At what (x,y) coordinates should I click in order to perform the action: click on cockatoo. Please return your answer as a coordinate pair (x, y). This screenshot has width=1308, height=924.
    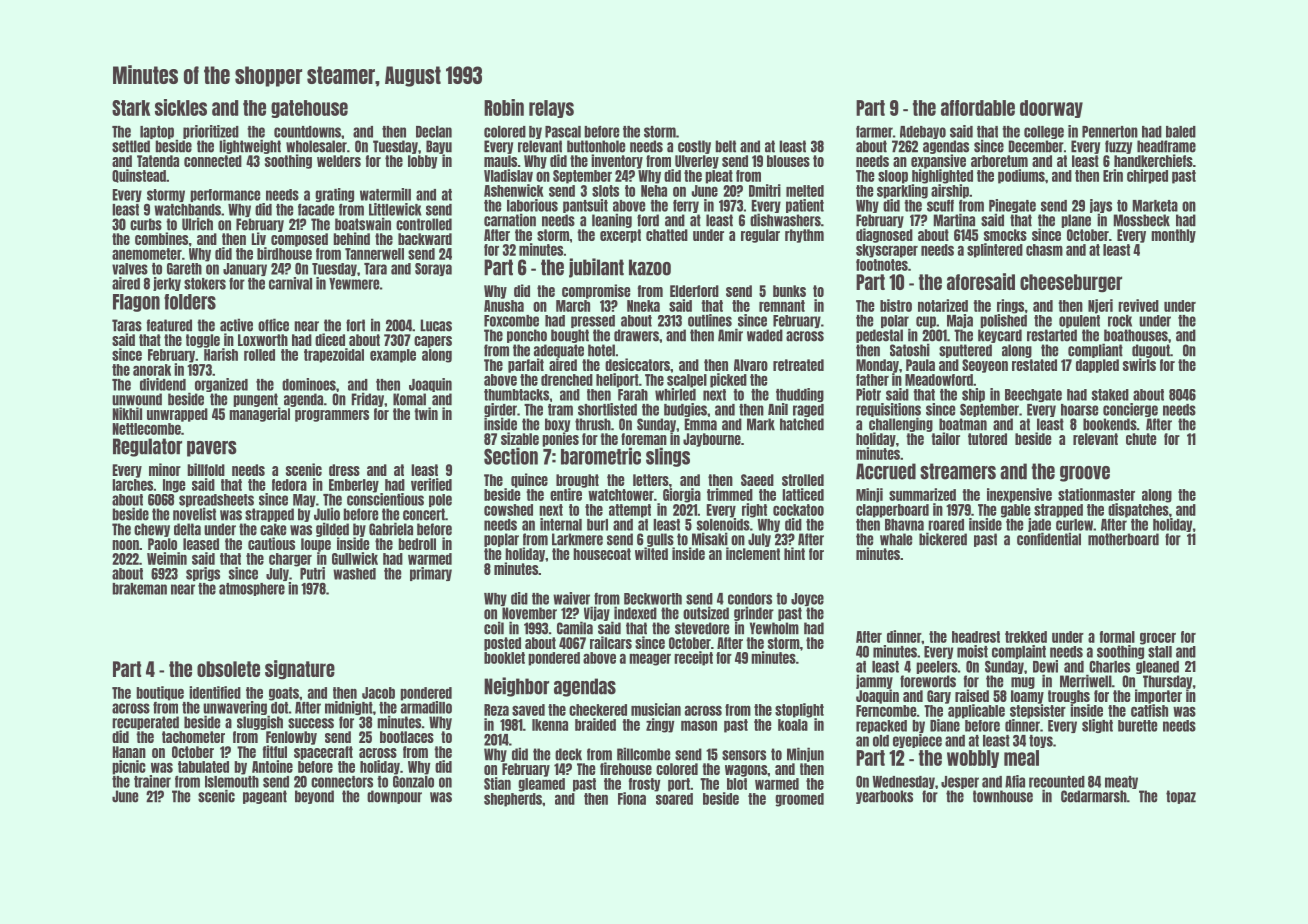
    Looking at the image, I should click on (798, 510).
